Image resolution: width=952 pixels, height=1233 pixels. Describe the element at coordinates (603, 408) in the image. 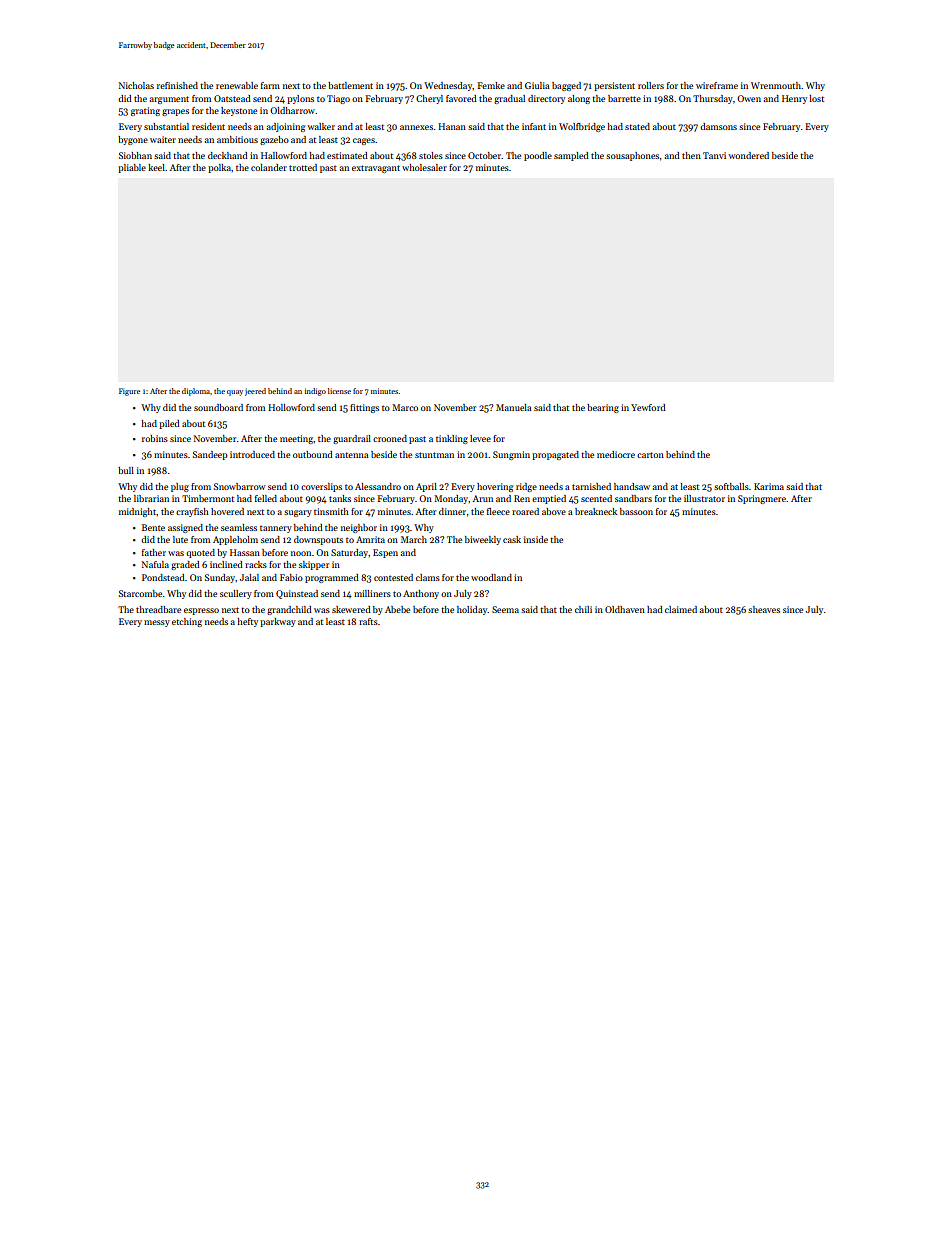

I see `bearing` at that location.
